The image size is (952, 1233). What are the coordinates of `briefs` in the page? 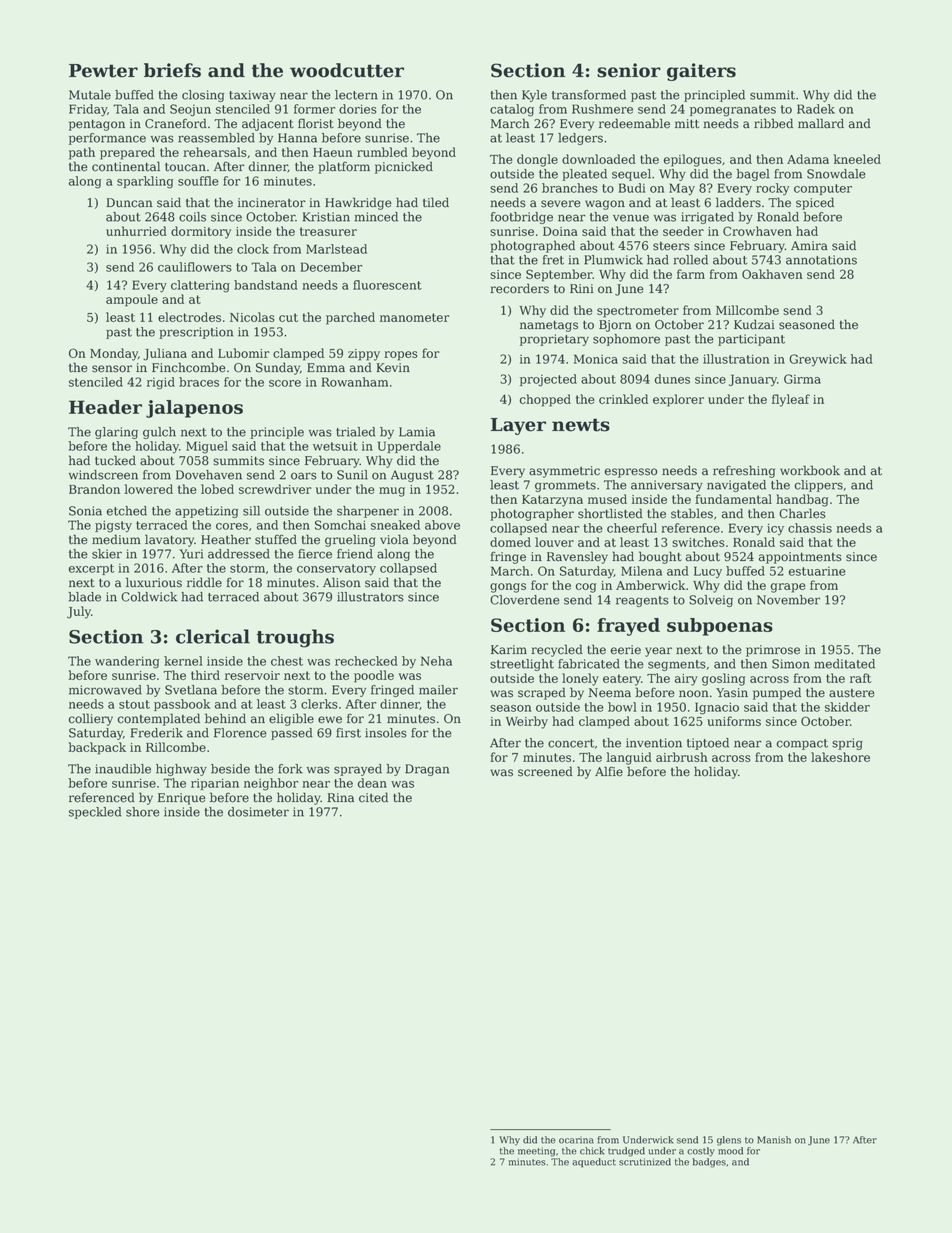 It's located at (172, 70).
